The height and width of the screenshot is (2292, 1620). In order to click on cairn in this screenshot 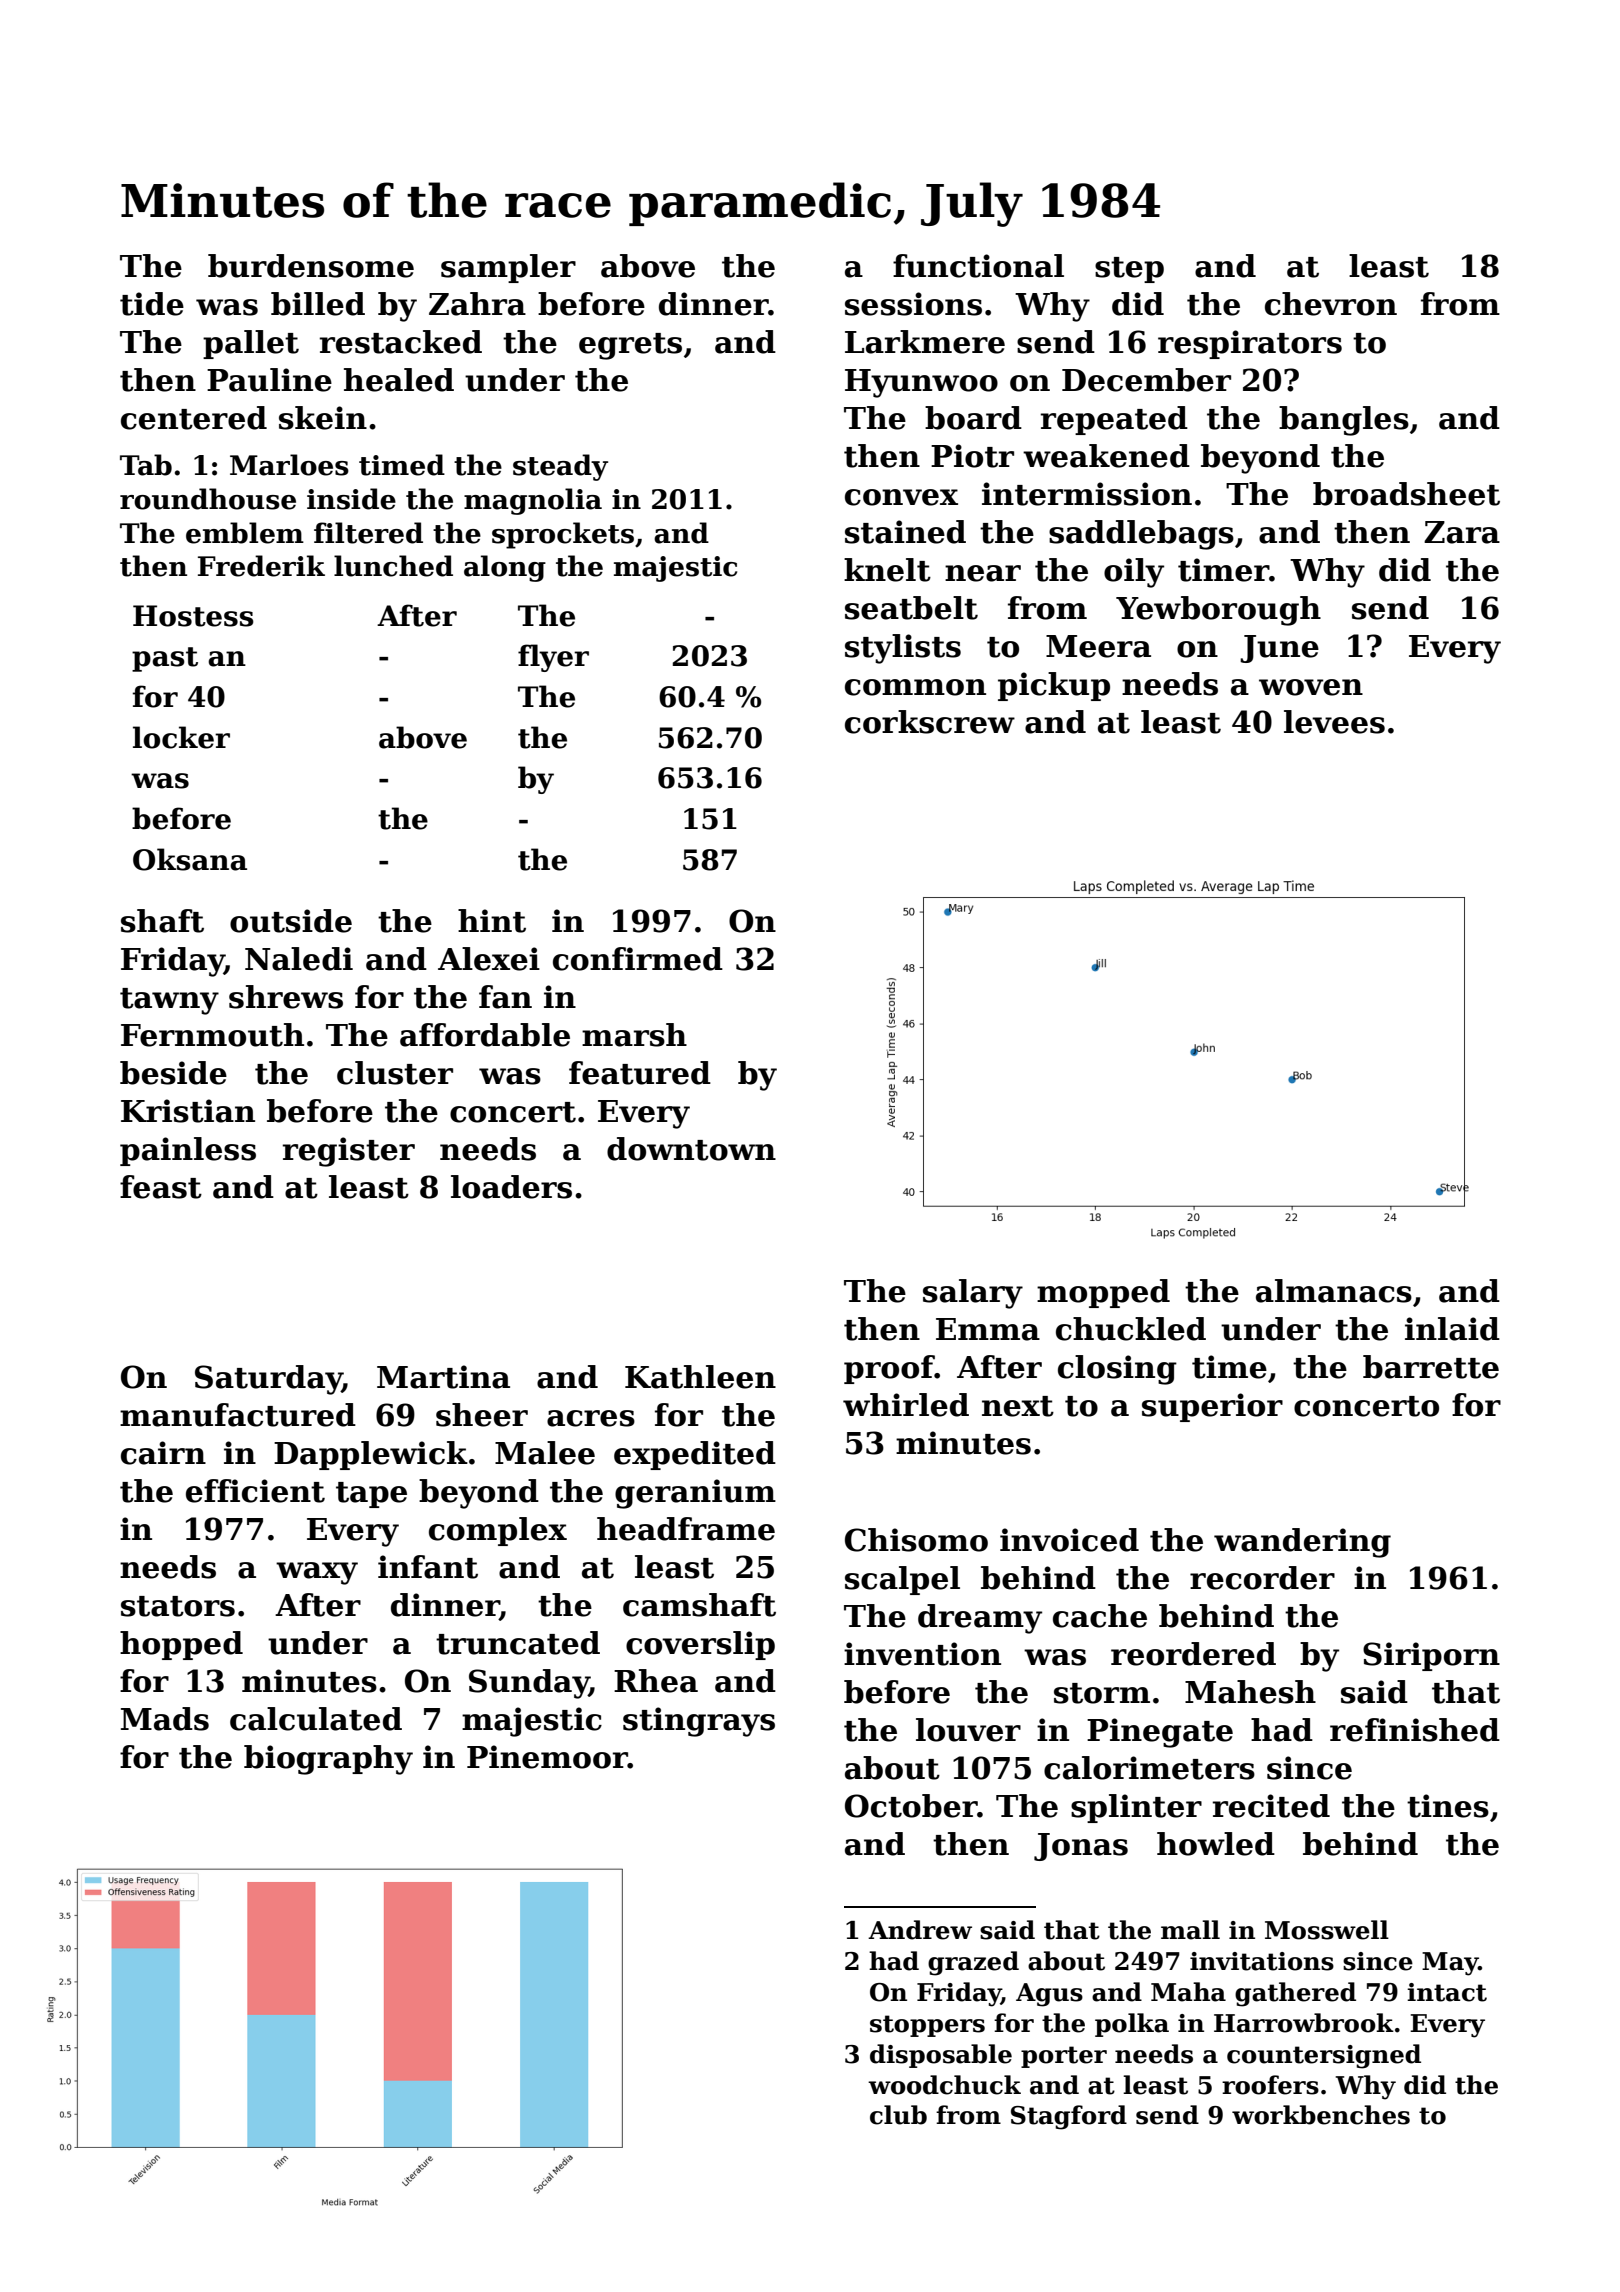, I will do `click(163, 1453)`.
